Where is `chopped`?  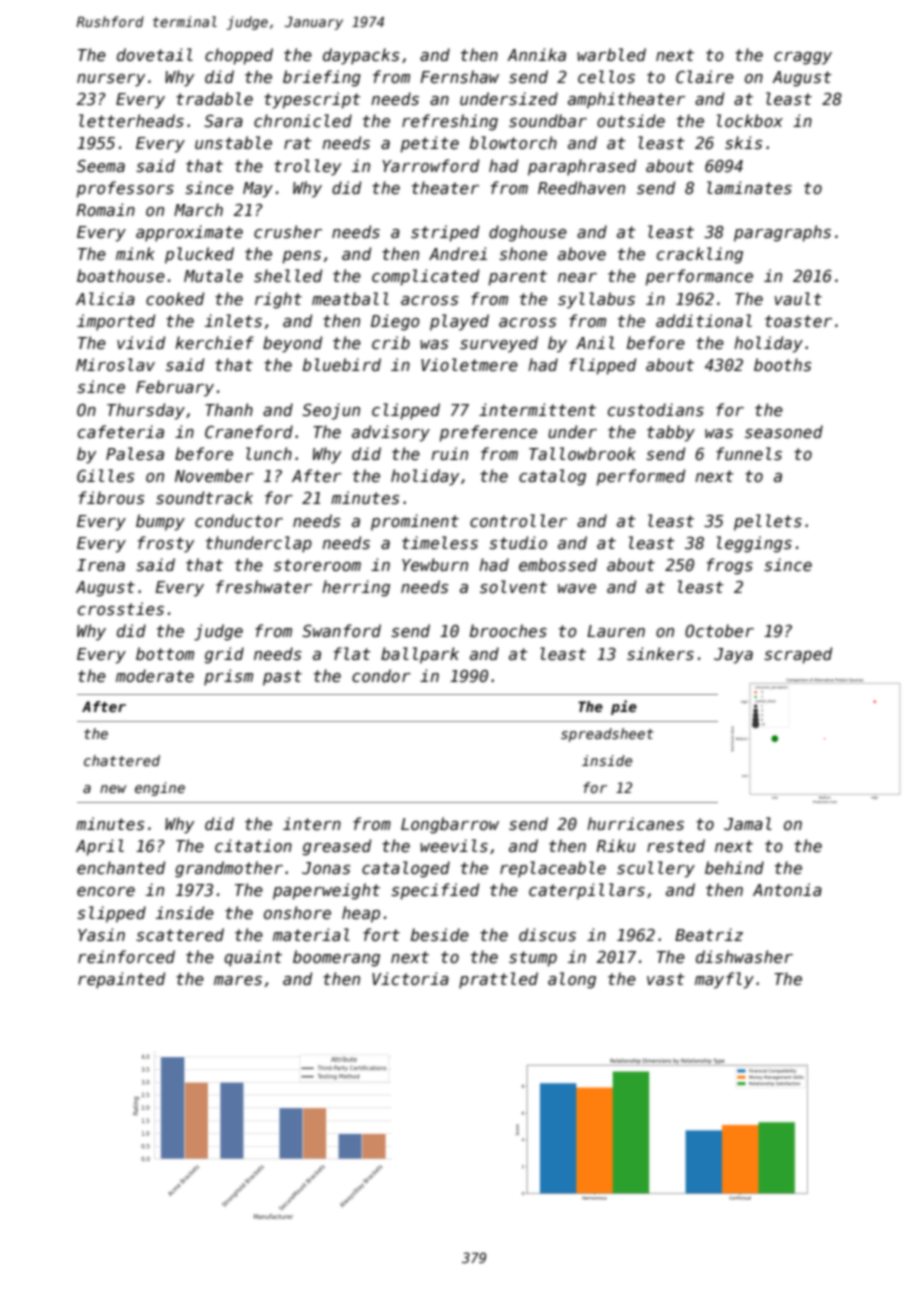
chopped is located at coordinates (239, 56).
